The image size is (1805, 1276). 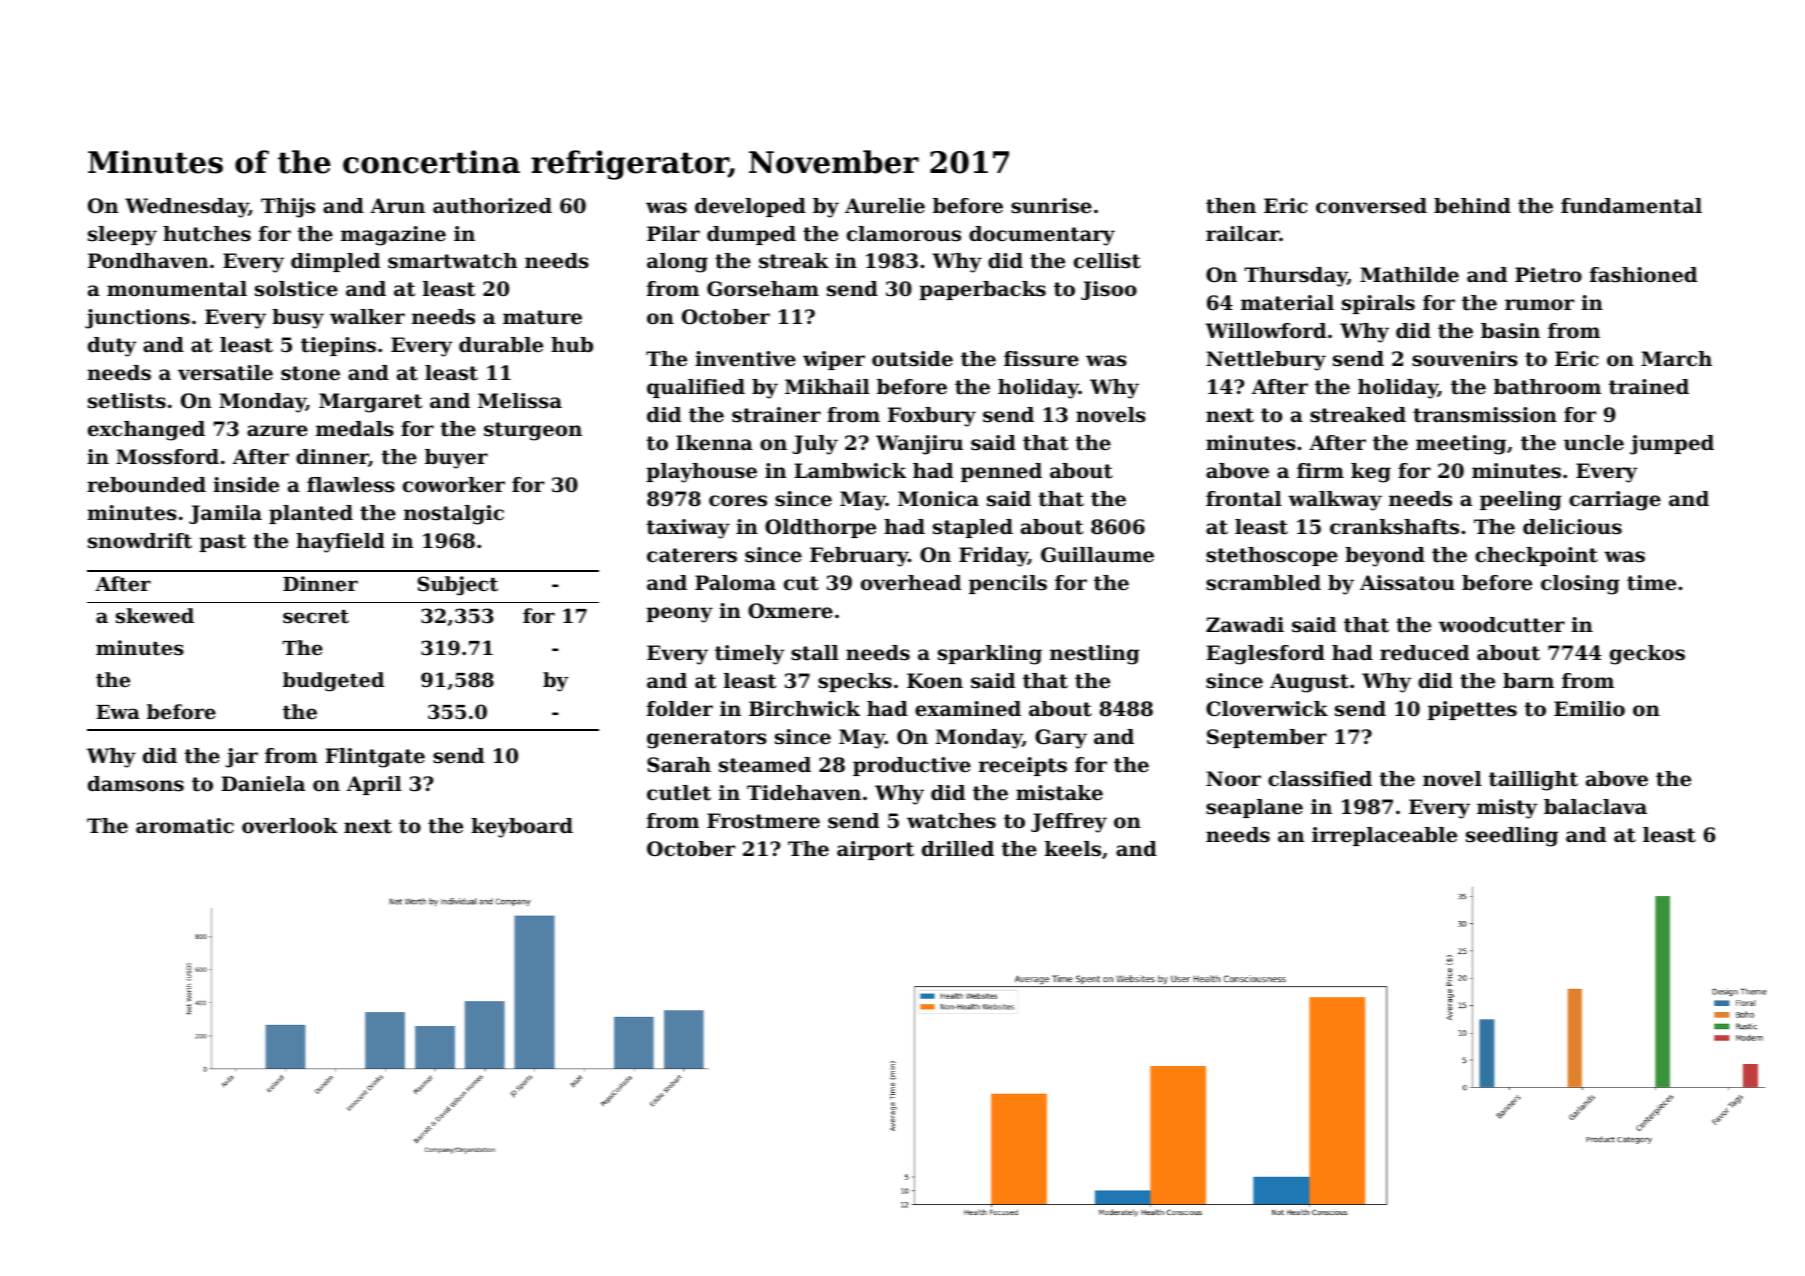 I want to click on transmission, so click(x=1485, y=415).
